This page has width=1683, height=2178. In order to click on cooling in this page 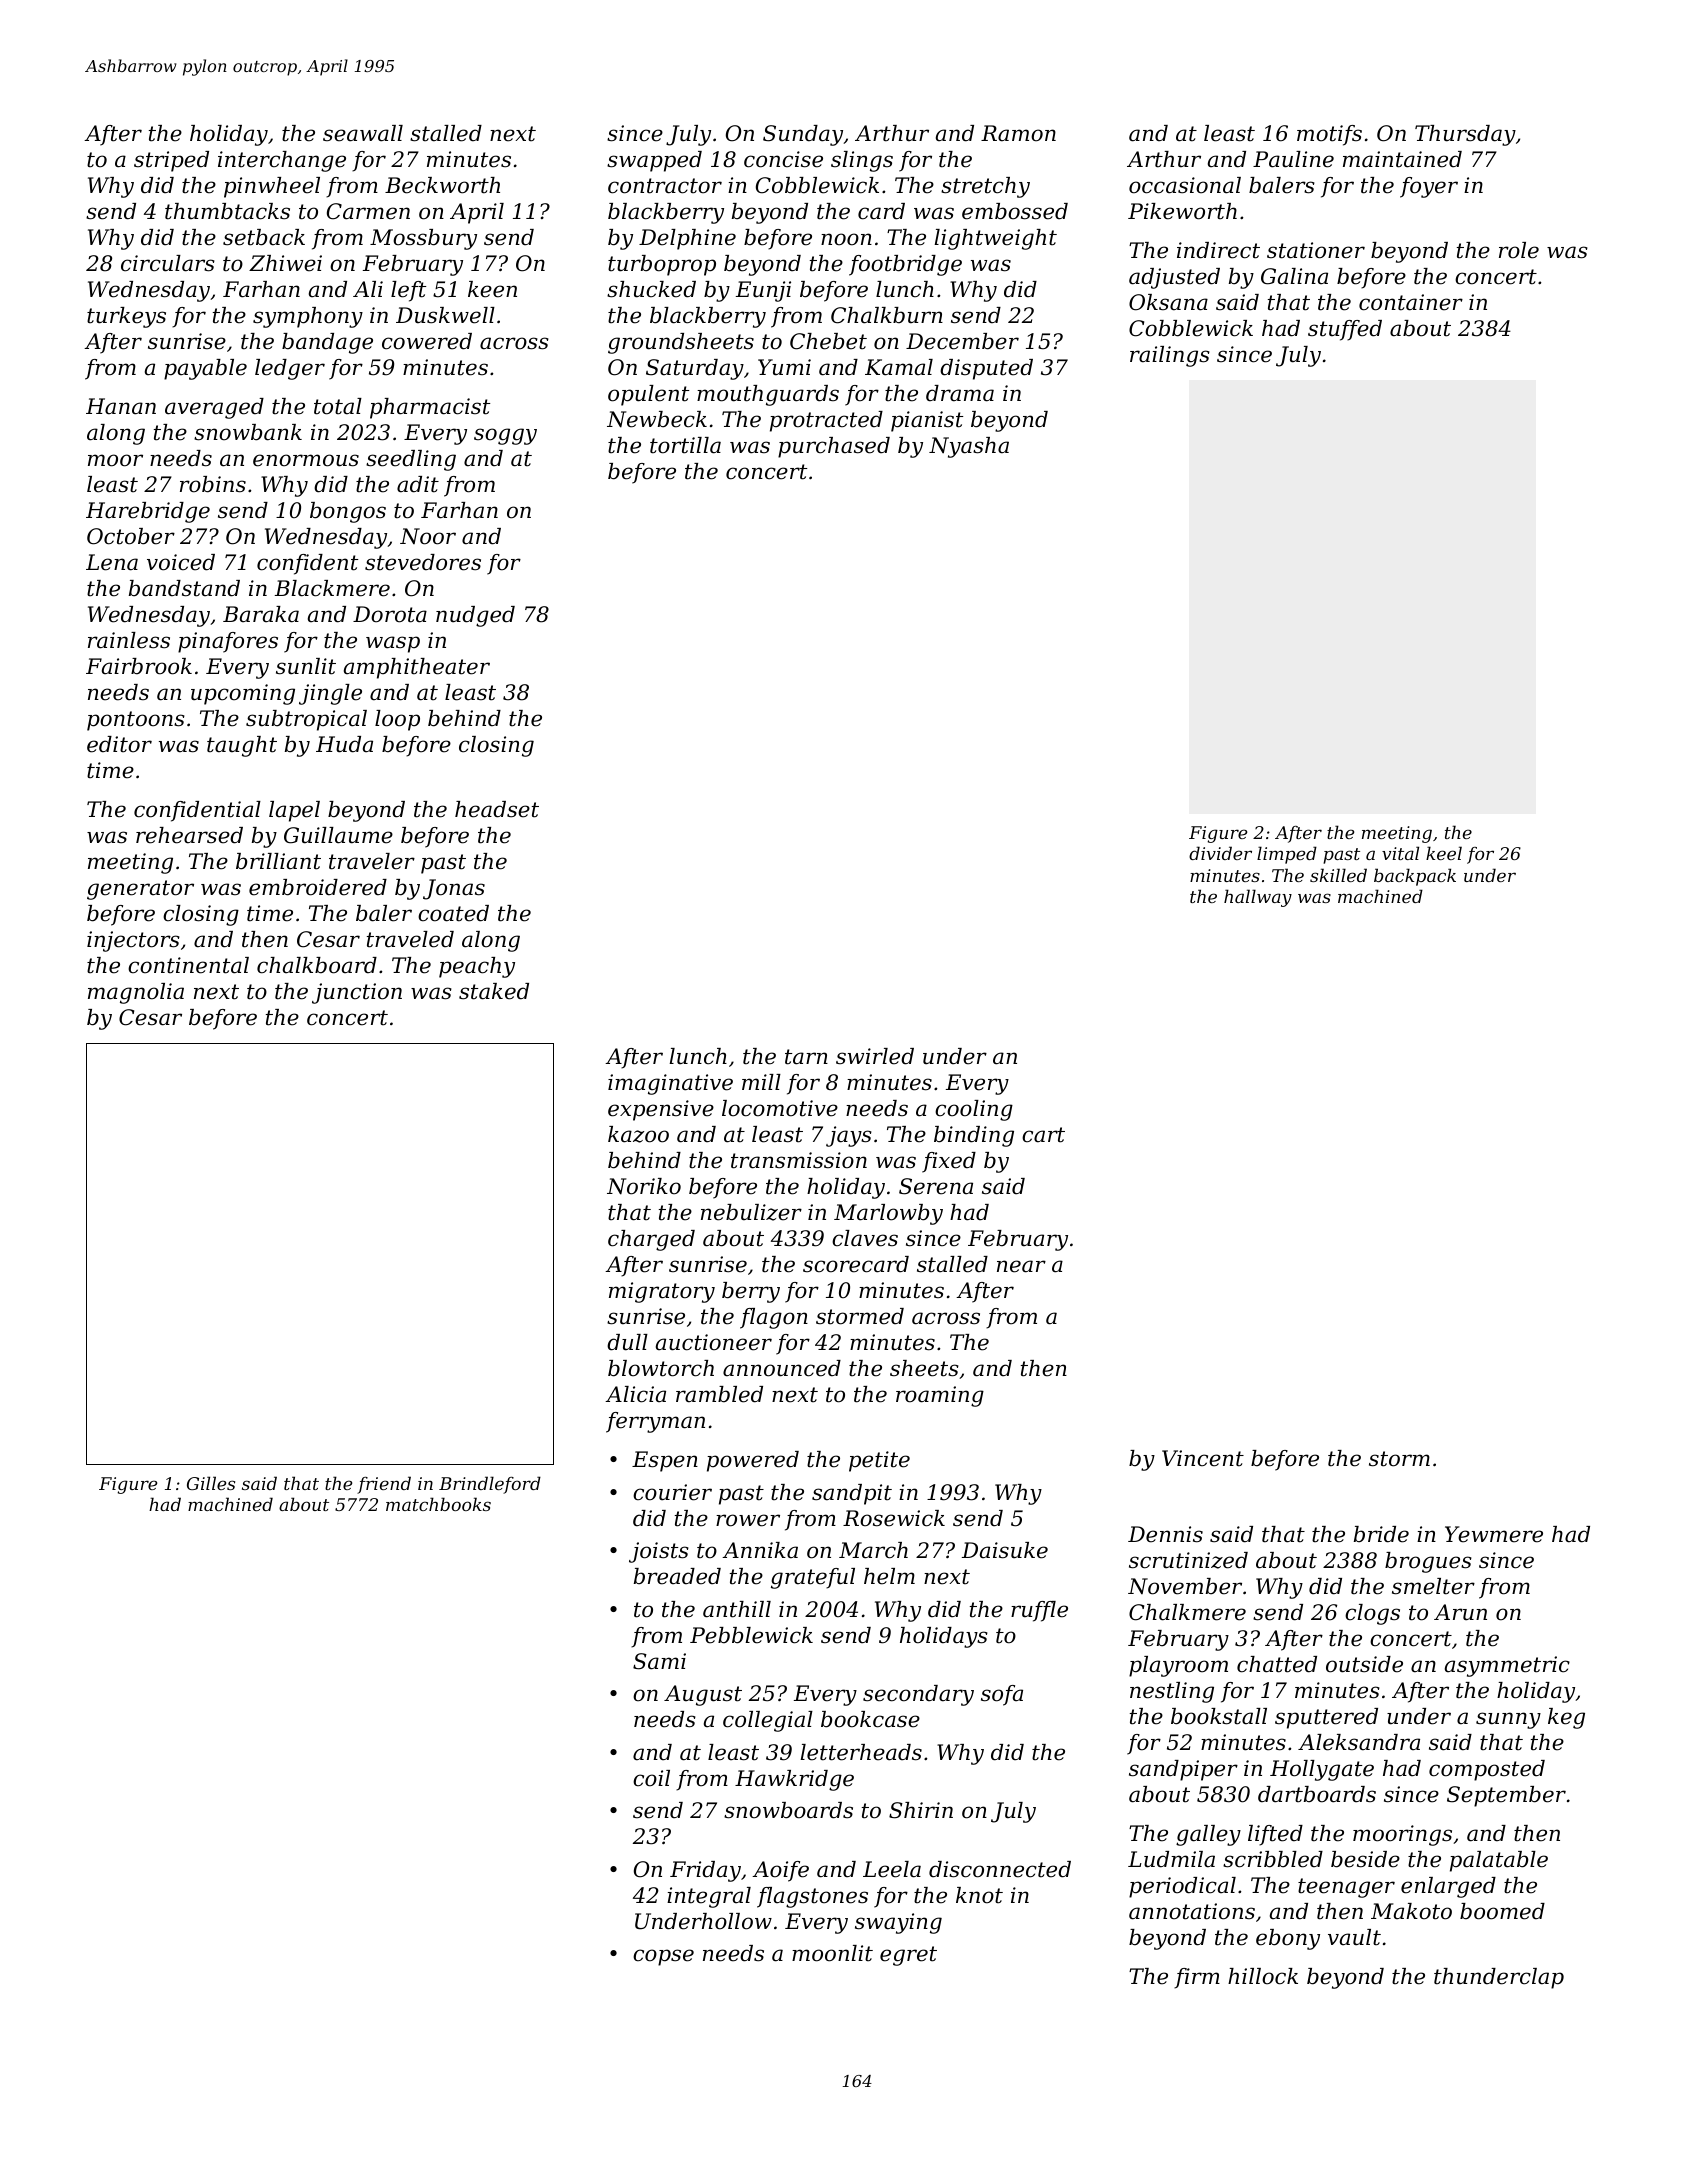, I will do `click(974, 1110)`.
